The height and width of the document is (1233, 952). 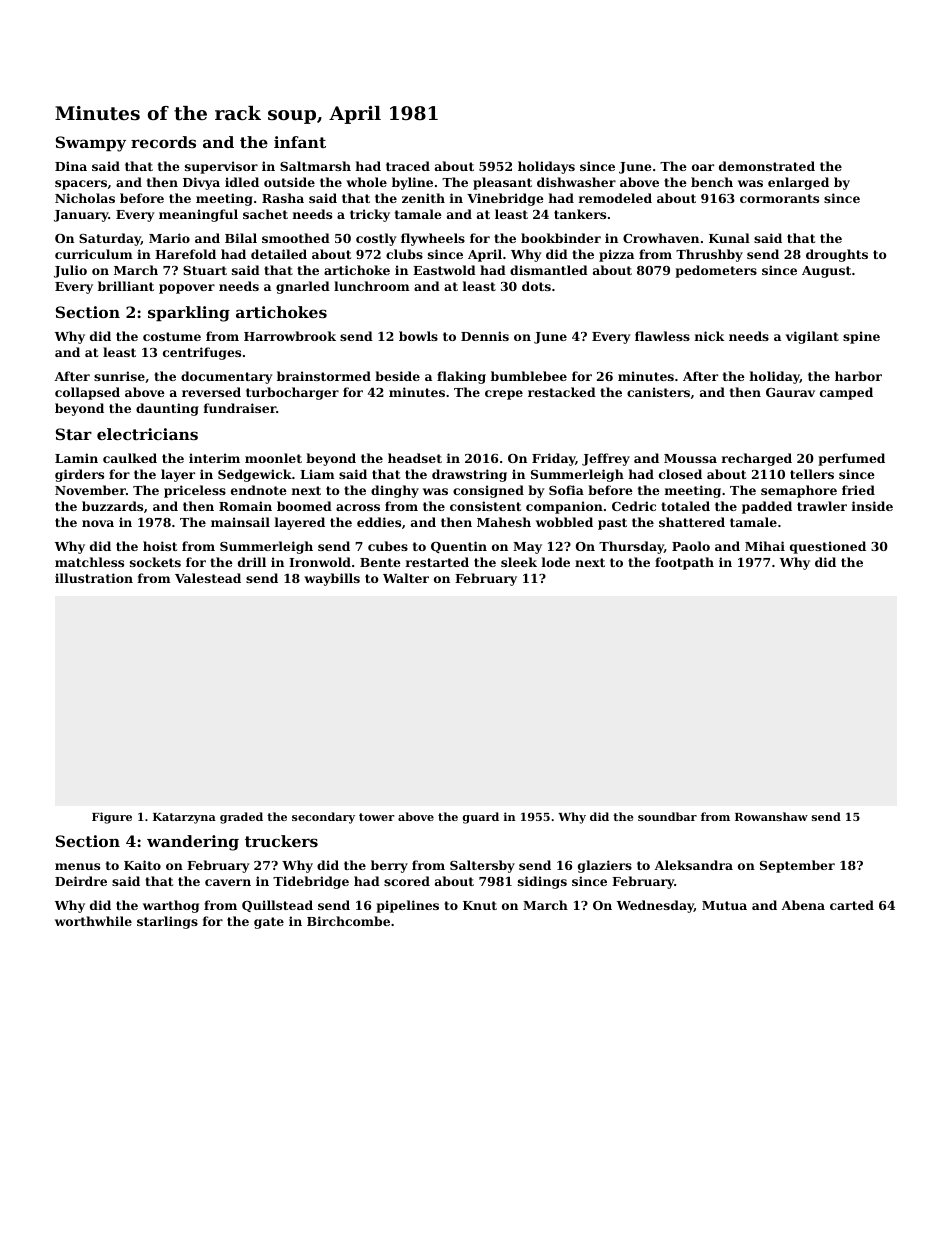 What do you see at coordinates (406, 578) in the document?
I see `Walter` at bounding box center [406, 578].
